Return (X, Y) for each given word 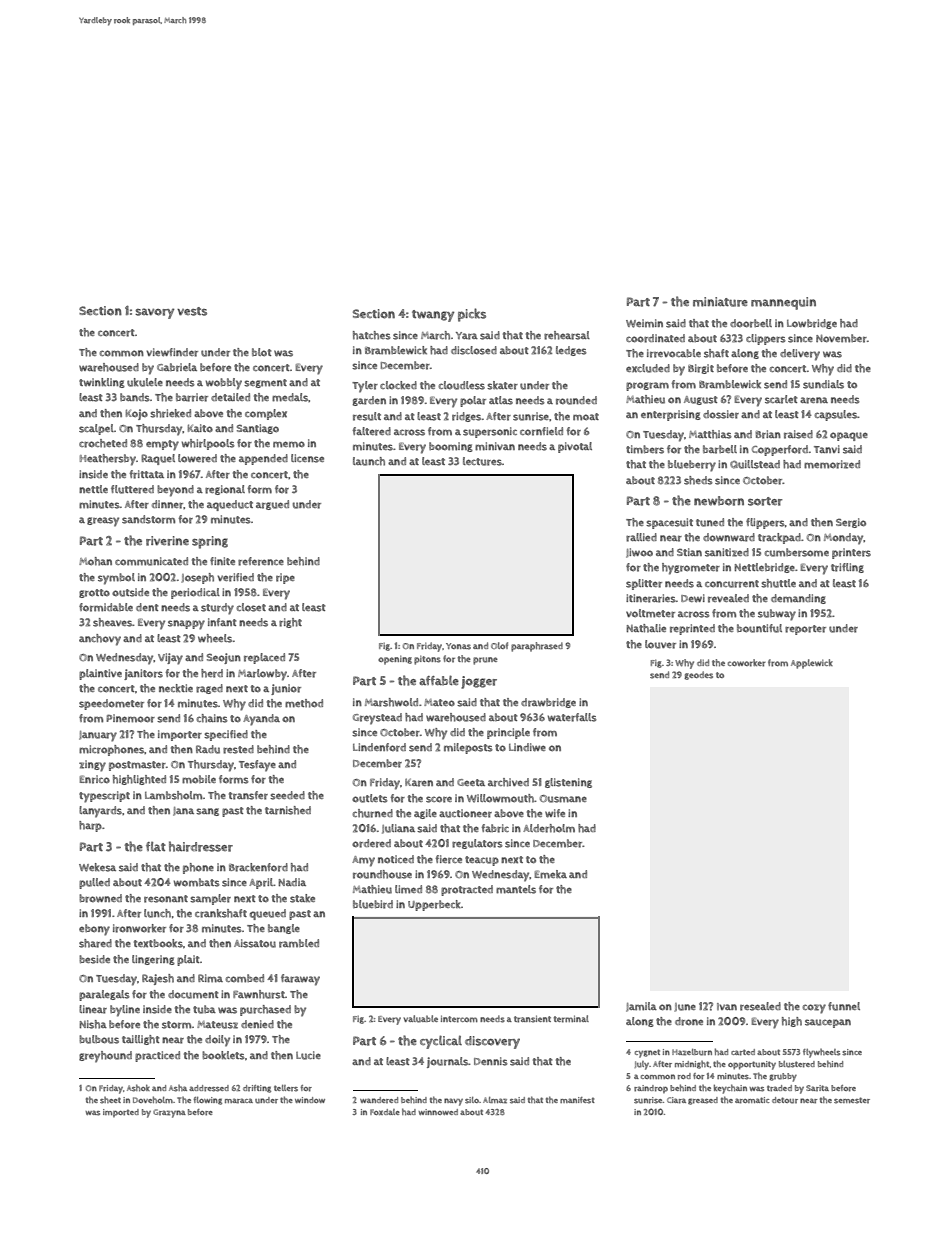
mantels (516, 889)
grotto (94, 593)
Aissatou (255, 943)
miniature (720, 302)
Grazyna (169, 1113)
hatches (372, 335)
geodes (698, 675)
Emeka (551, 874)
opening (395, 660)
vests (192, 311)
